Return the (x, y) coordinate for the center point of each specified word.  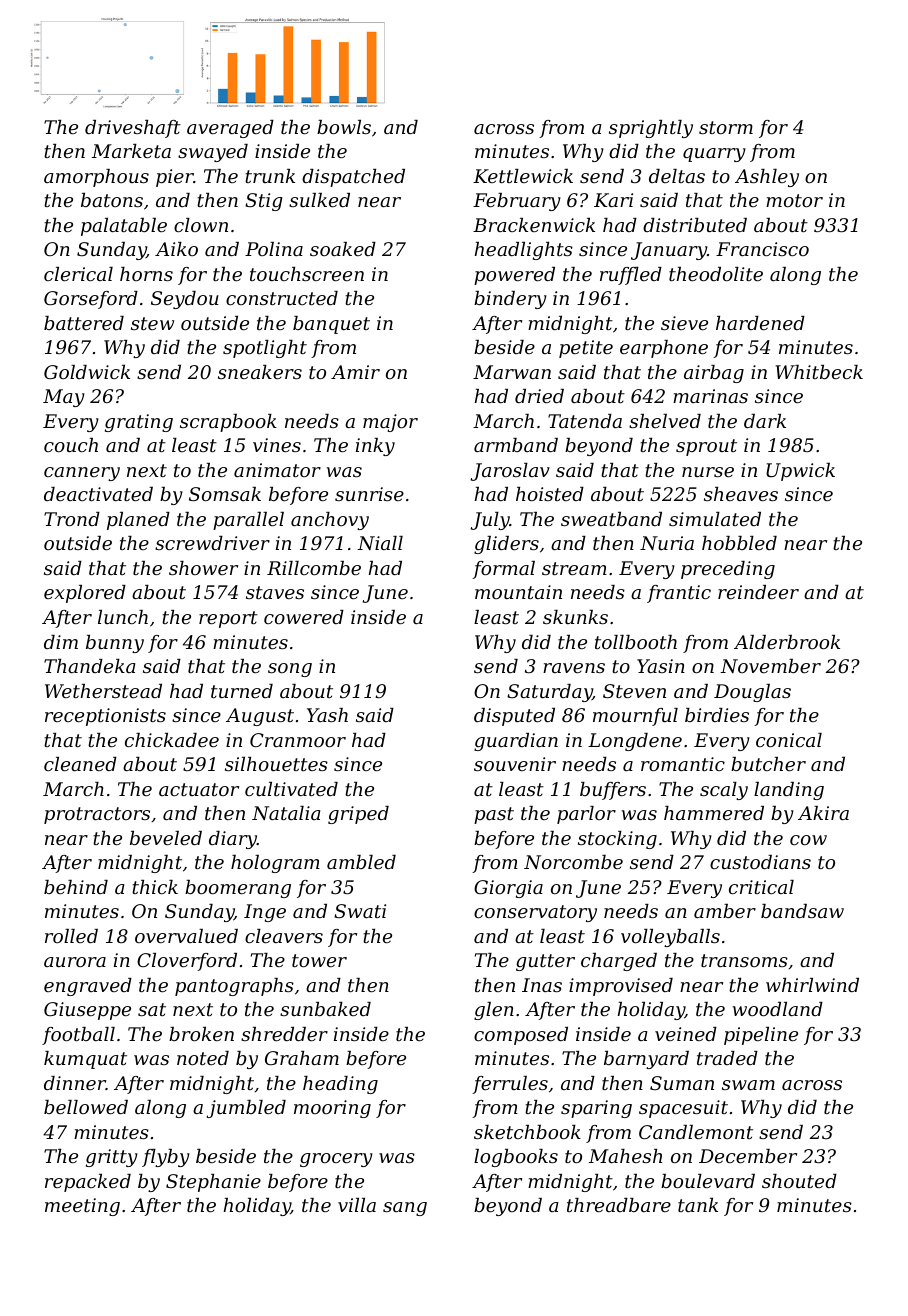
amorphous (96, 178)
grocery (336, 1160)
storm (726, 127)
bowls (344, 127)
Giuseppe (87, 1011)
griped (358, 815)
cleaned (80, 764)
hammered (714, 813)
